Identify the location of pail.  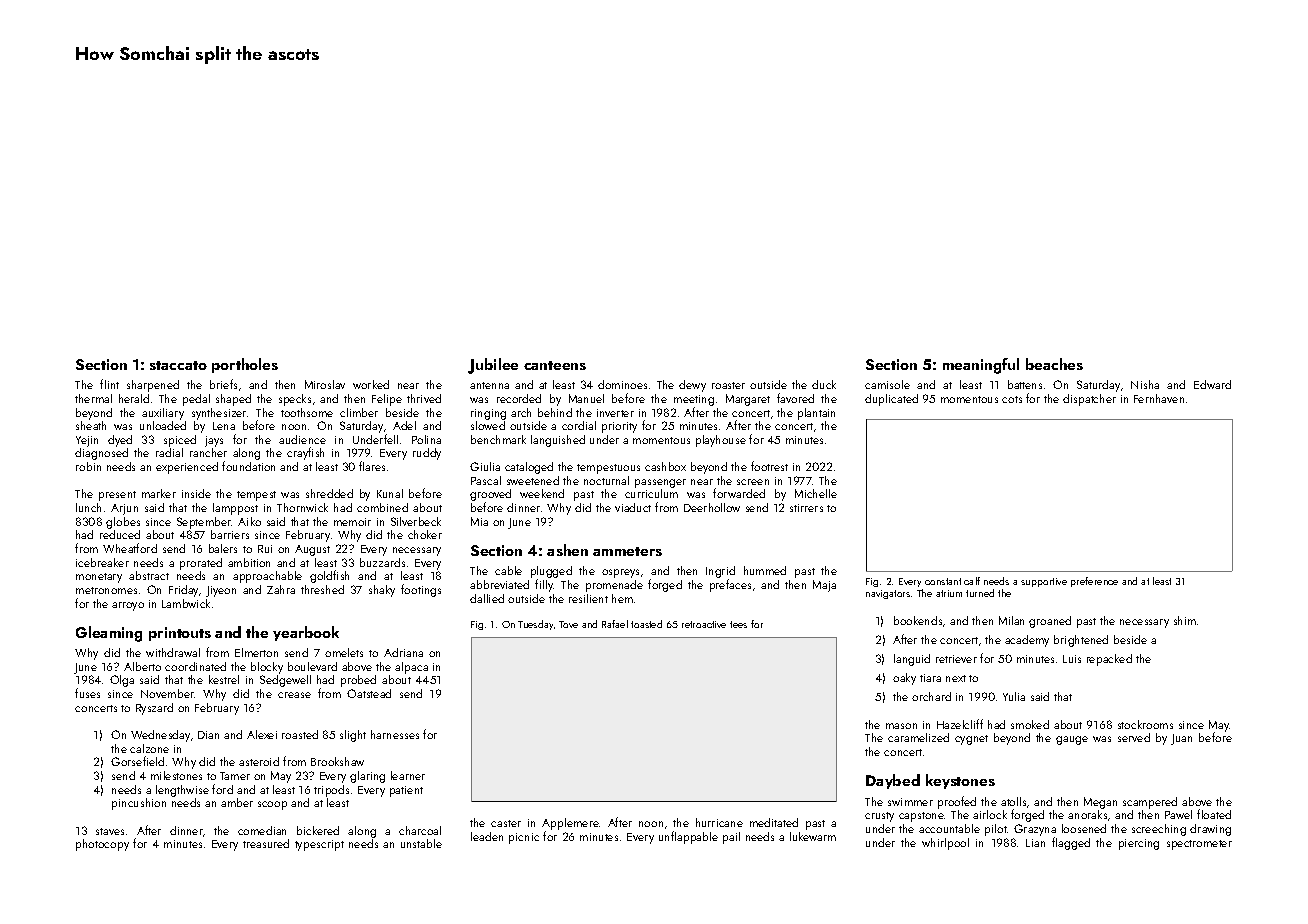
(731, 838).
